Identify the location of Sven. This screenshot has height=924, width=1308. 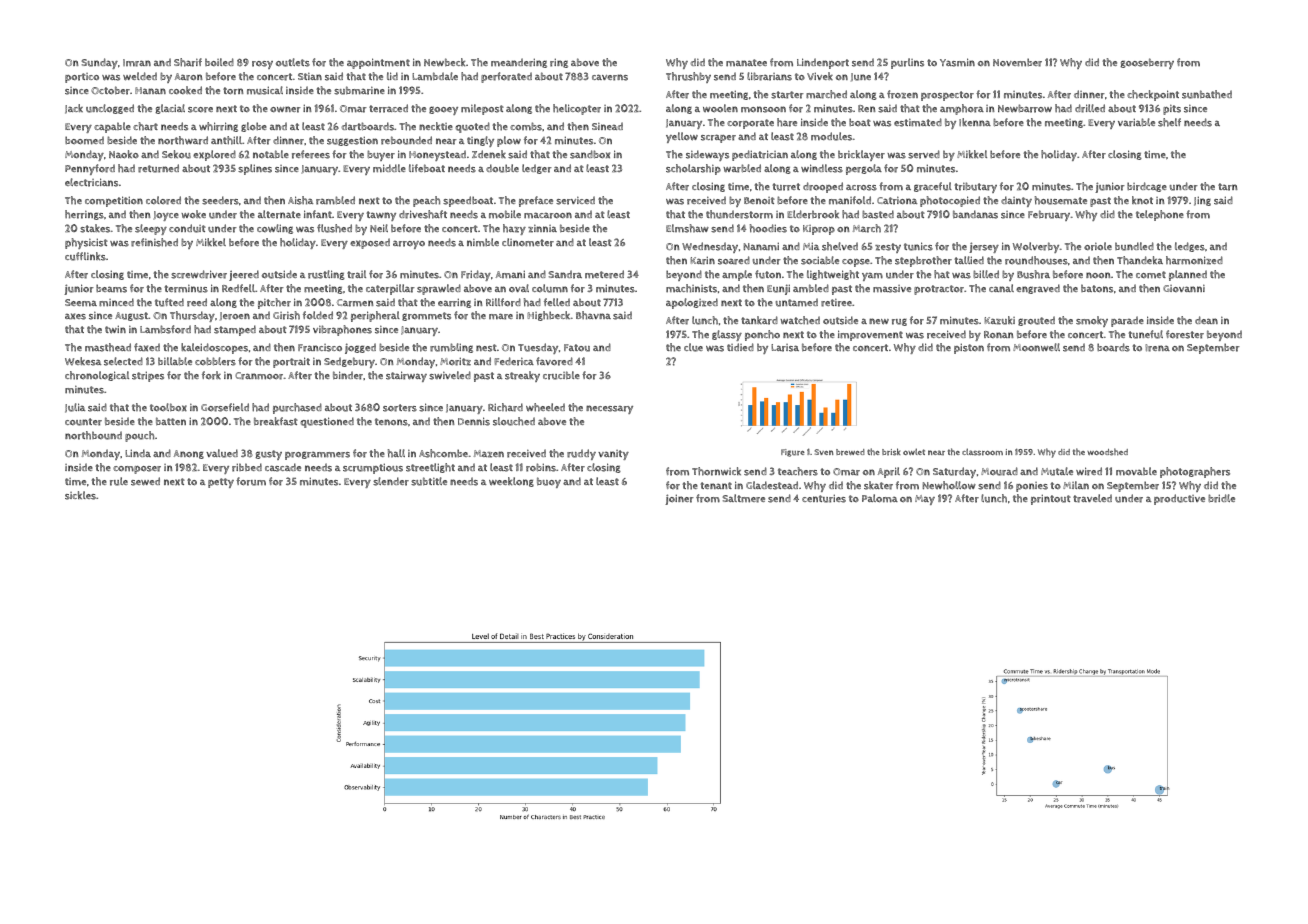
(824, 452).
